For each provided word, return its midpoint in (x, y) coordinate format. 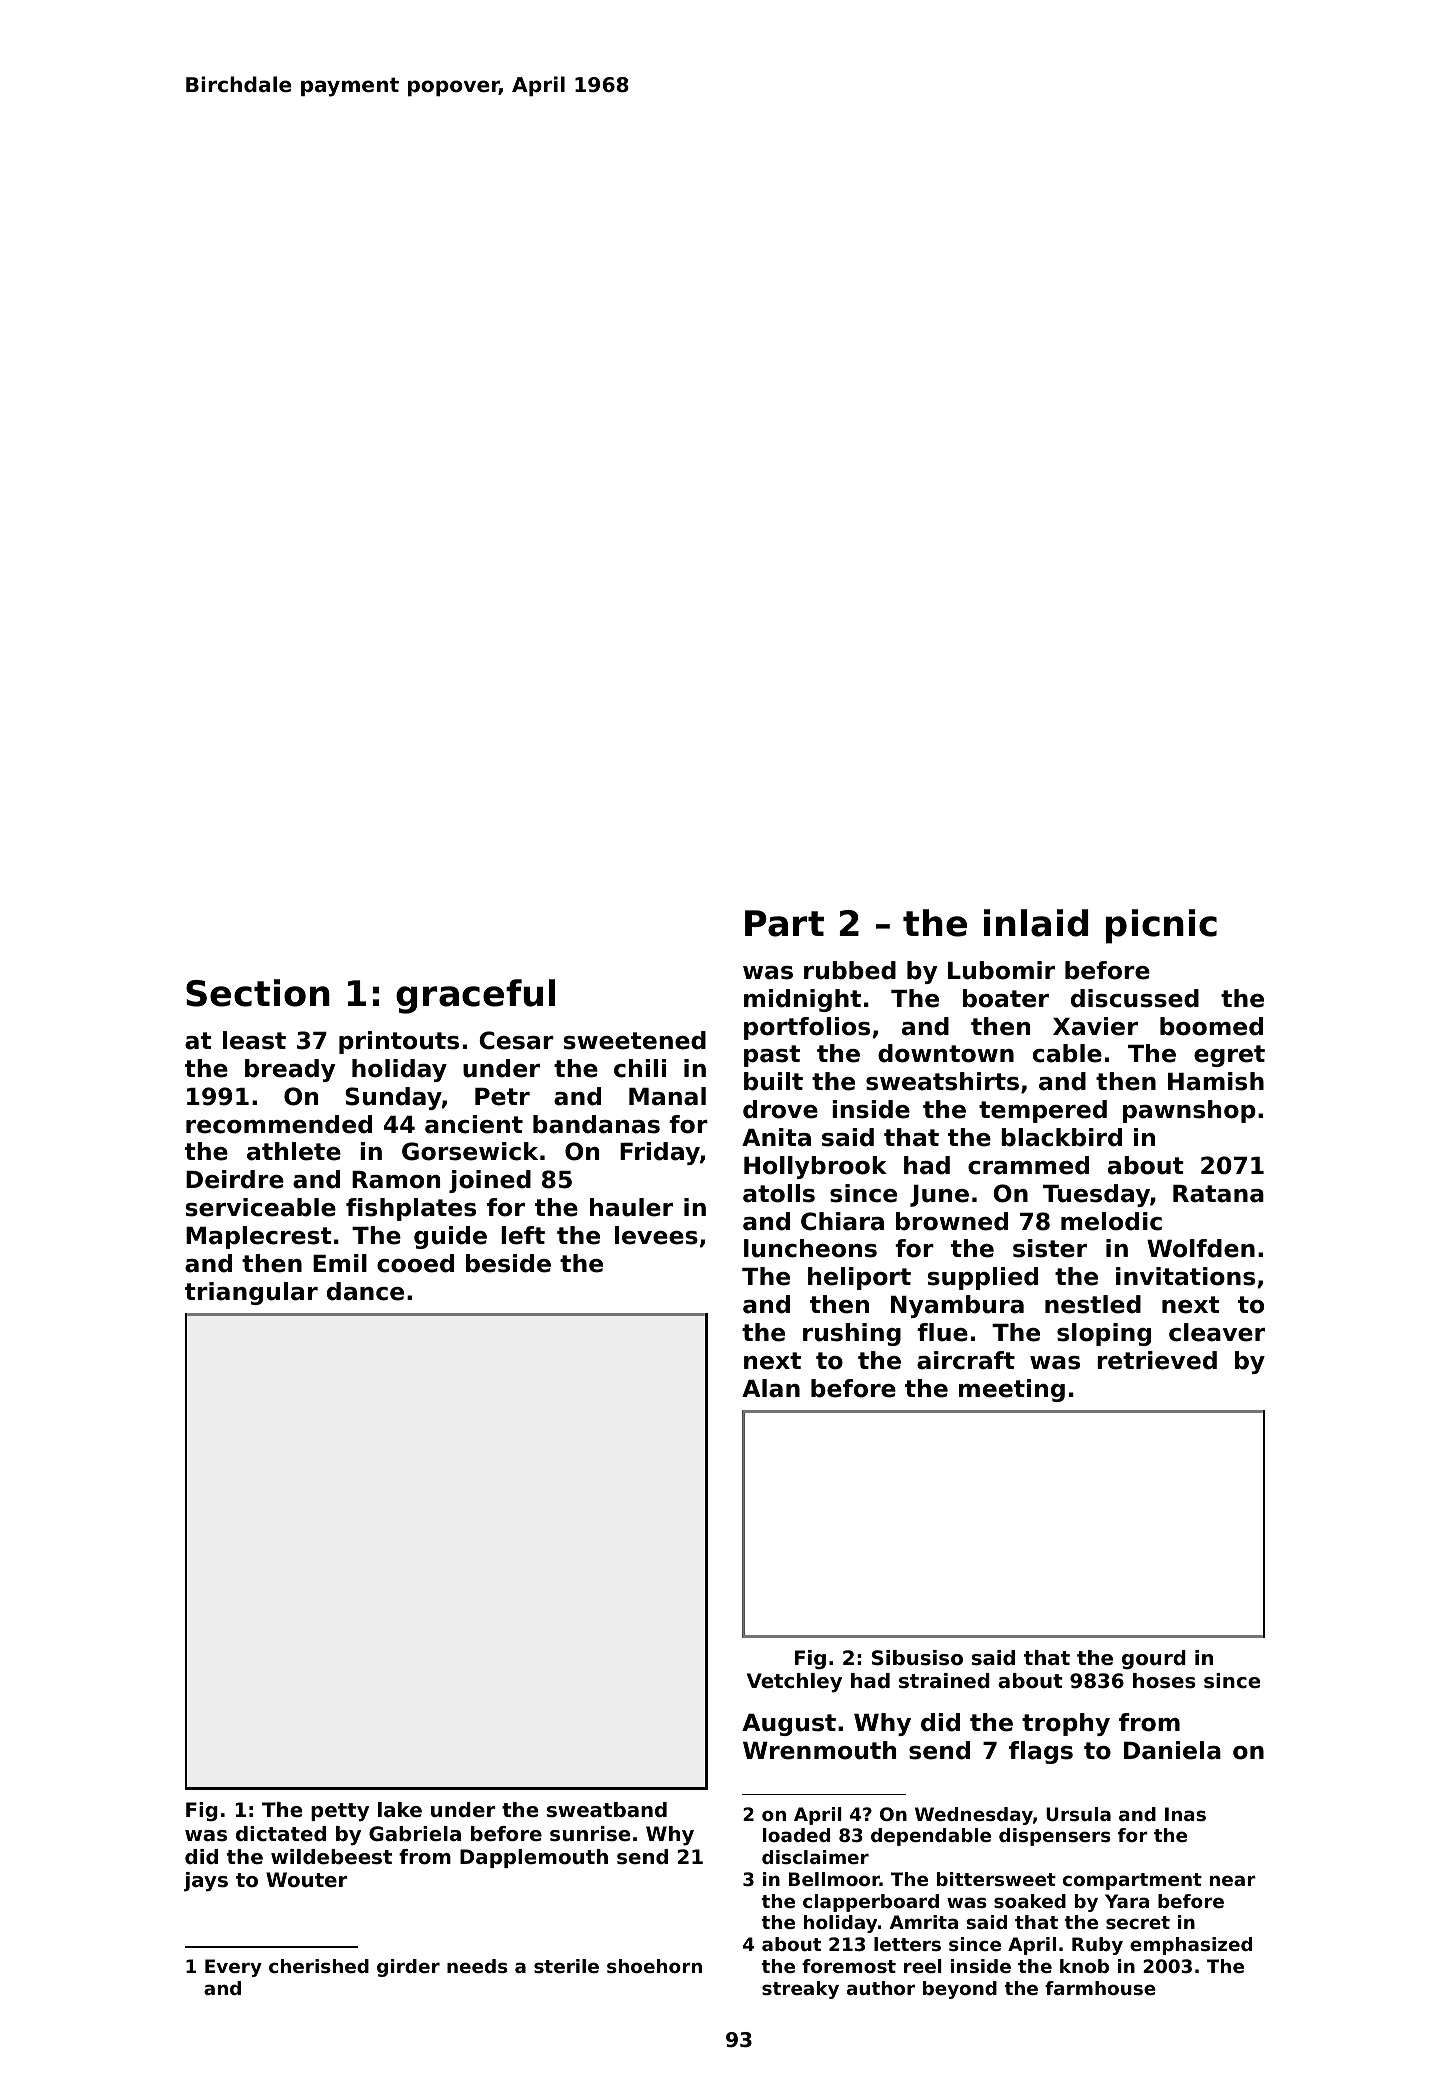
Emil (340, 1263)
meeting (1012, 1390)
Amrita (924, 1922)
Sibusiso (917, 1658)
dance (365, 1291)
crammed (1028, 1165)
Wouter (306, 1880)
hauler (631, 1207)
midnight (802, 1000)
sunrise (590, 1834)
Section (258, 993)
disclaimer (815, 1857)
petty (340, 1812)
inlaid (1036, 923)
